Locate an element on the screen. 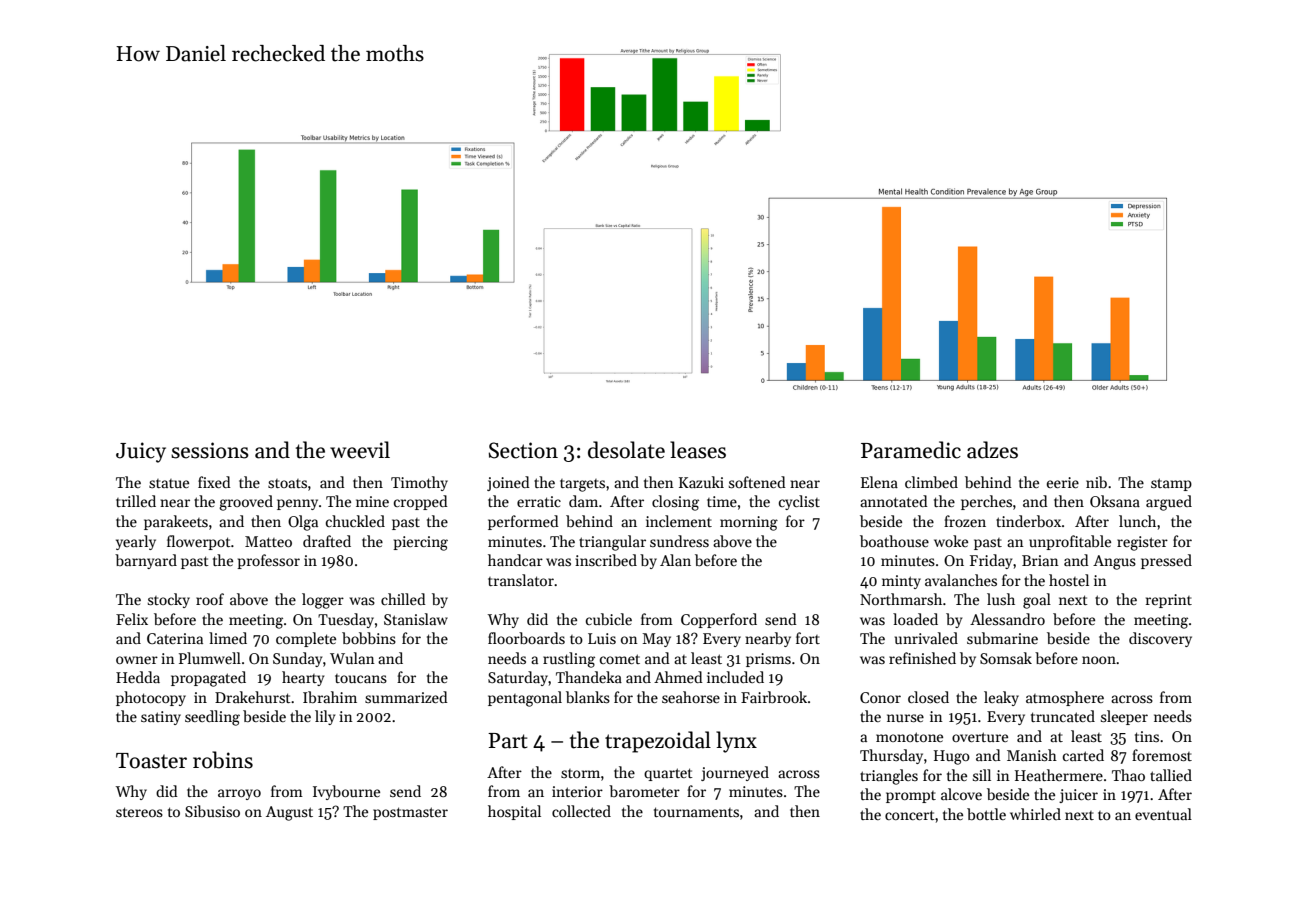 The height and width of the screenshot is (924, 1308). Ahmed is located at coordinates (678, 677).
